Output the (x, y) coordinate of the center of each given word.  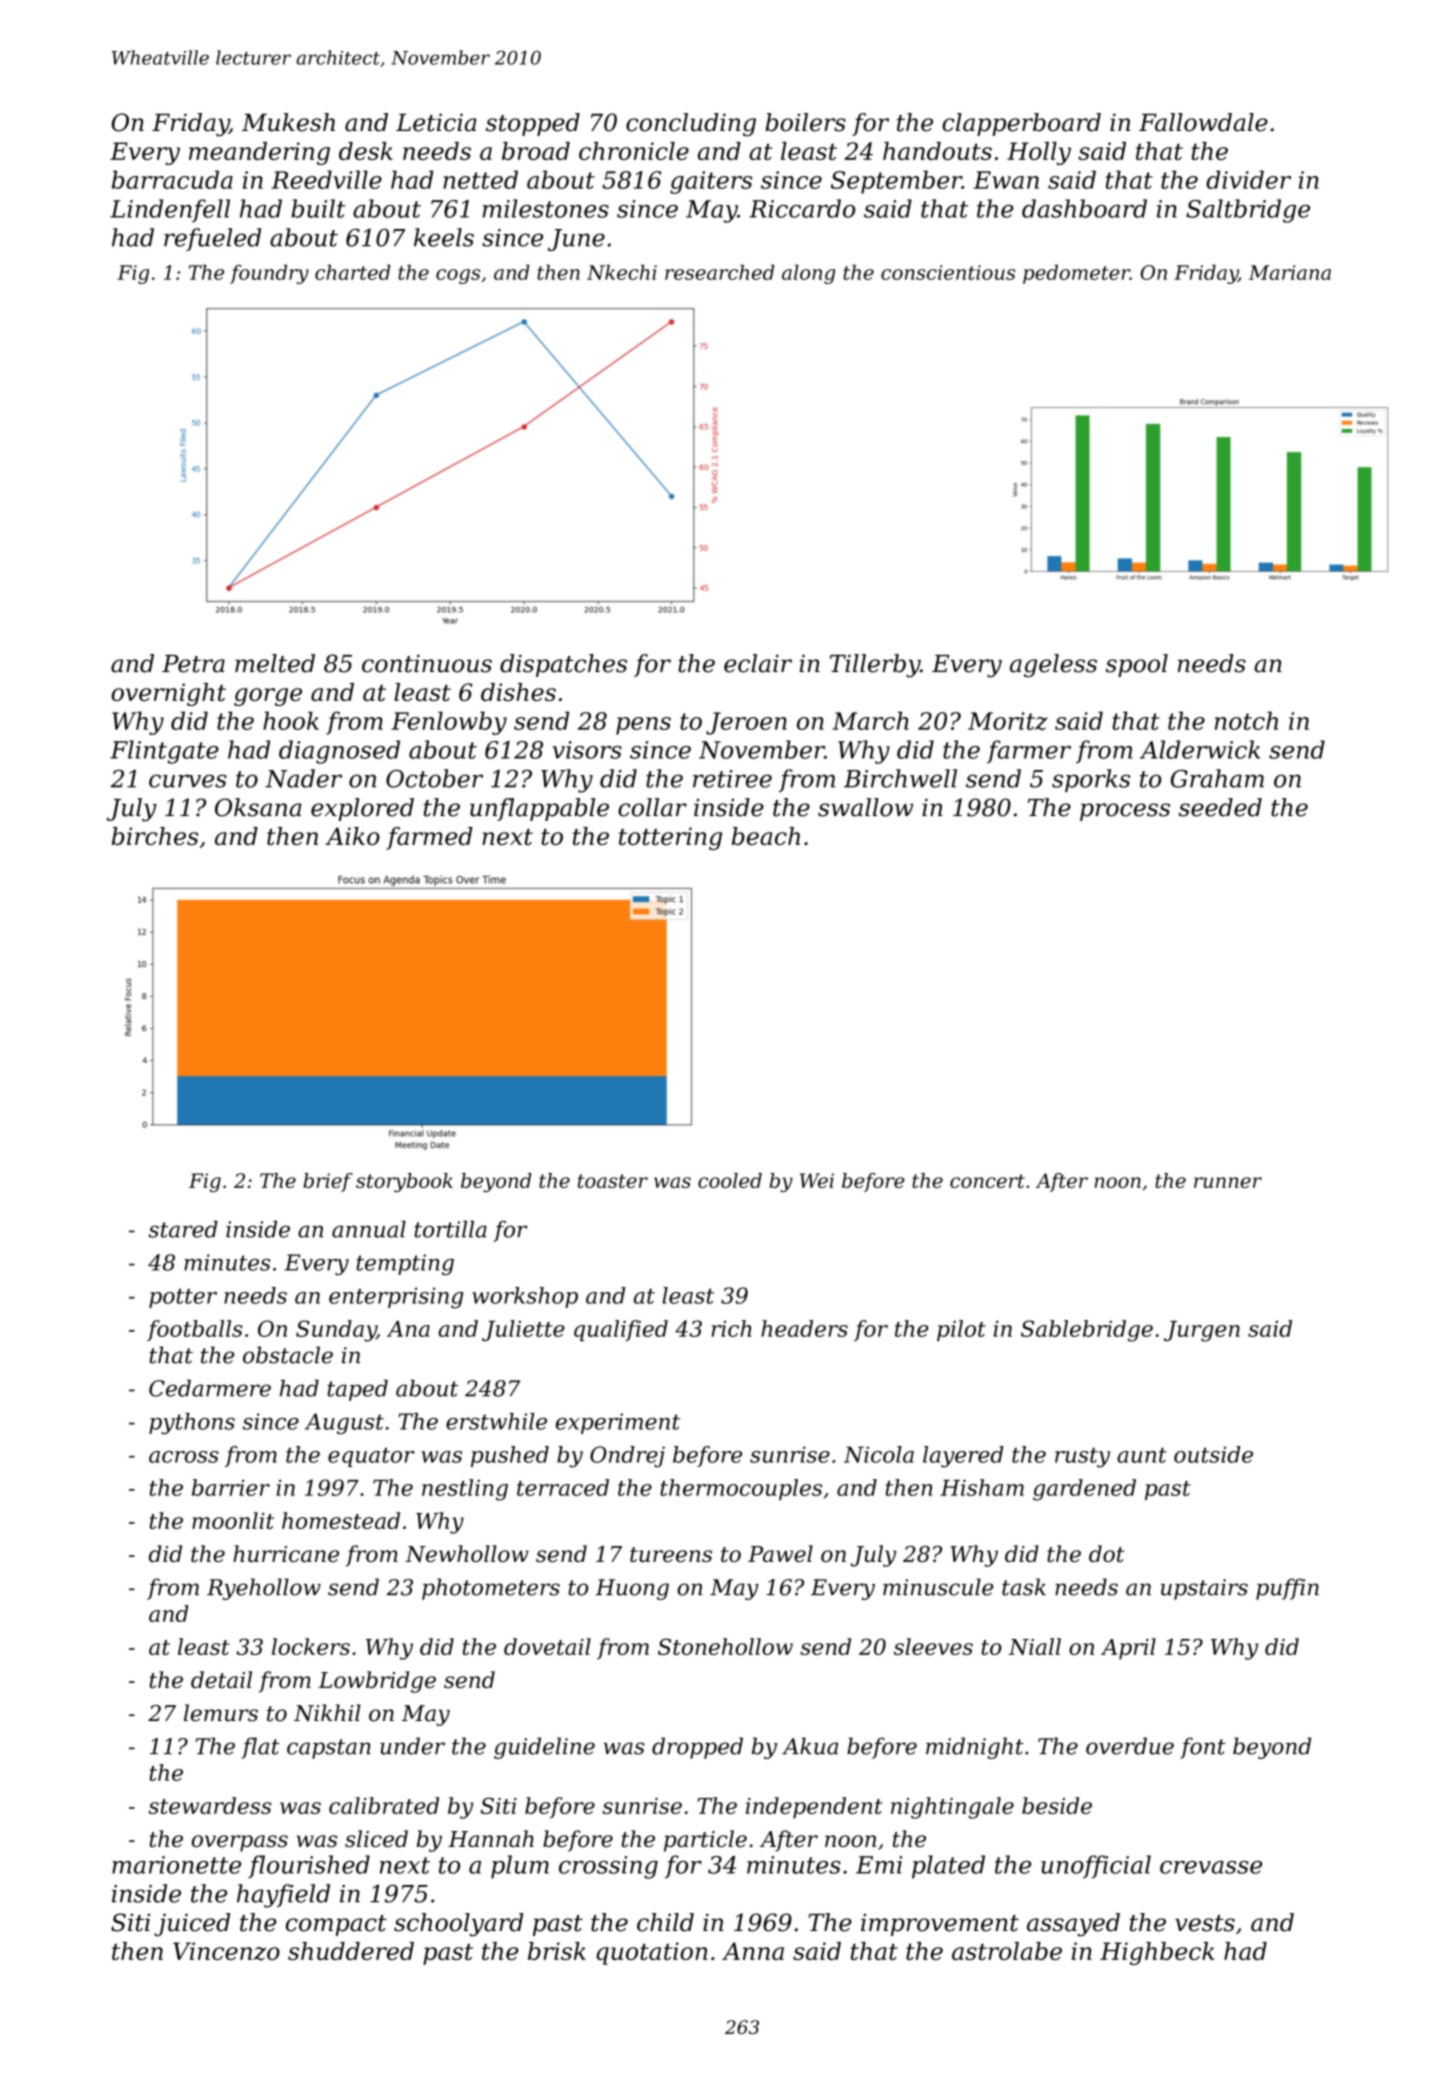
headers (804, 1328)
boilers (805, 122)
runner (1228, 1182)
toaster (613, 1181)
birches (155, 836)
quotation (651, 1953)
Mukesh (288, 122)
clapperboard (1021, 124)
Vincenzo (226, 1951)
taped (357, 1390)
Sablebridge (1087, 1331)
